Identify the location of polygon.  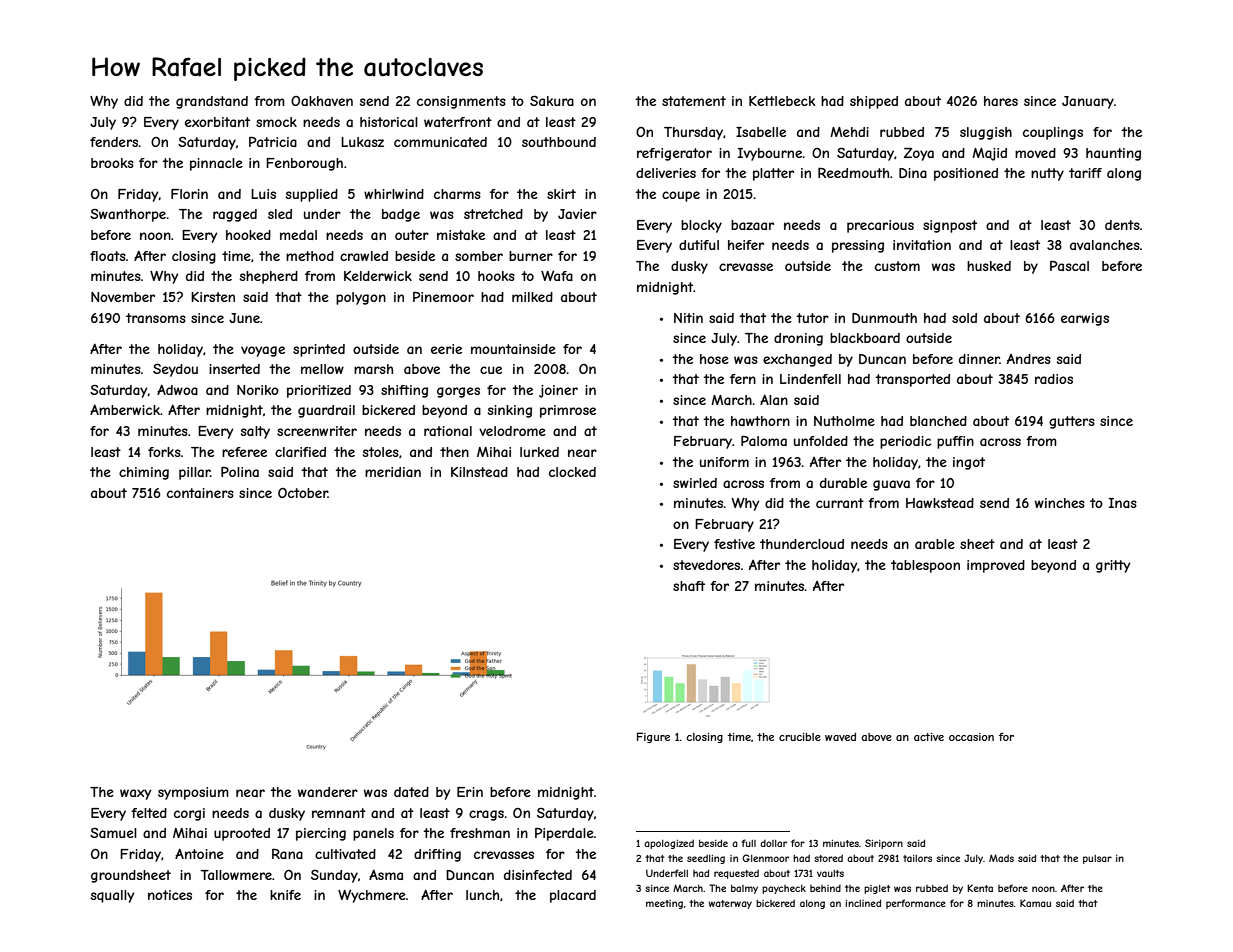
(361, 298).
